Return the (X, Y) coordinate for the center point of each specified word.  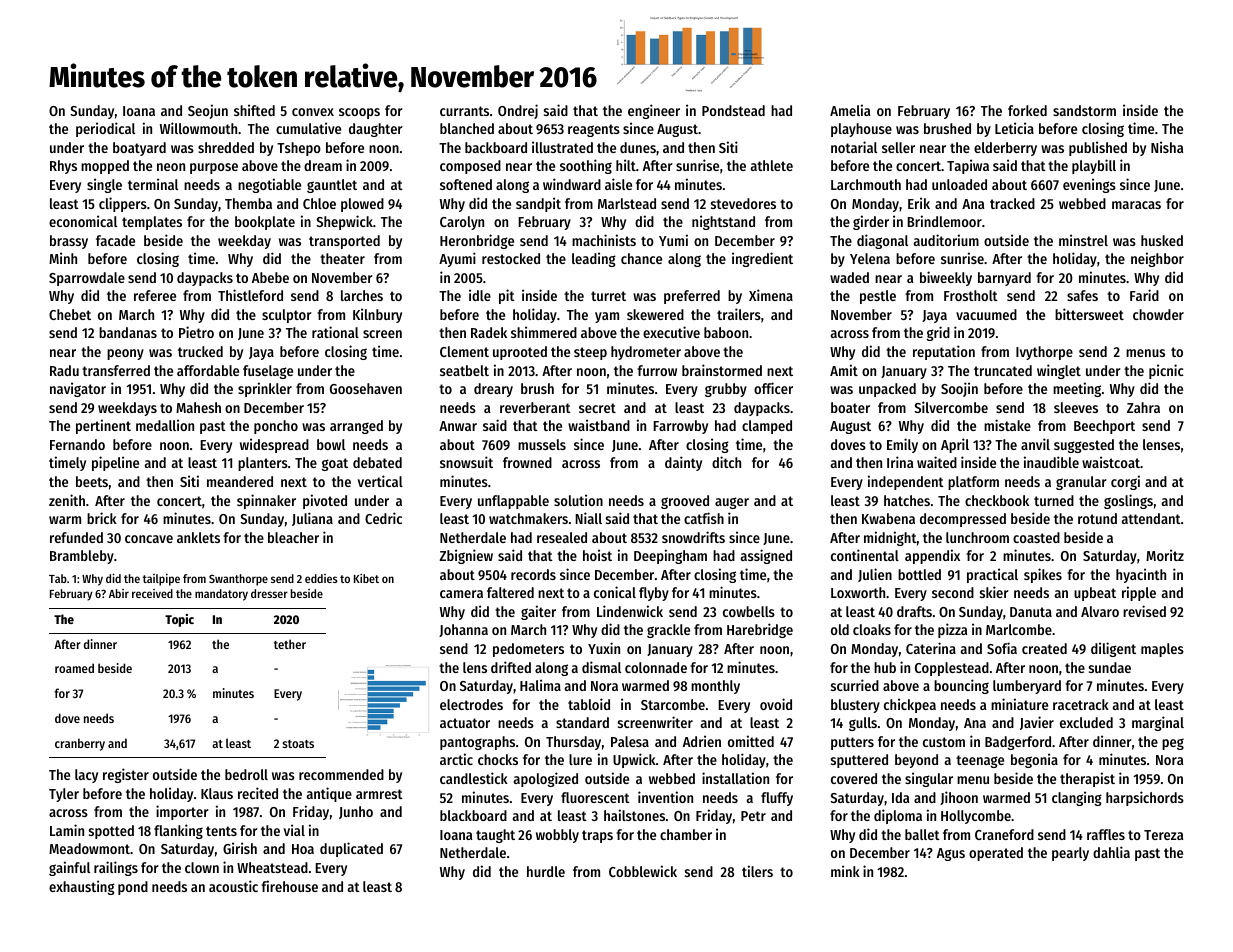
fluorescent (595, 797)
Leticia (1014, 128)
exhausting (82, 887)
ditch (726, 462)
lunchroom (977, 537)
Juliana (312, 519)
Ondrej (518, 111)
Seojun (208, 111)
